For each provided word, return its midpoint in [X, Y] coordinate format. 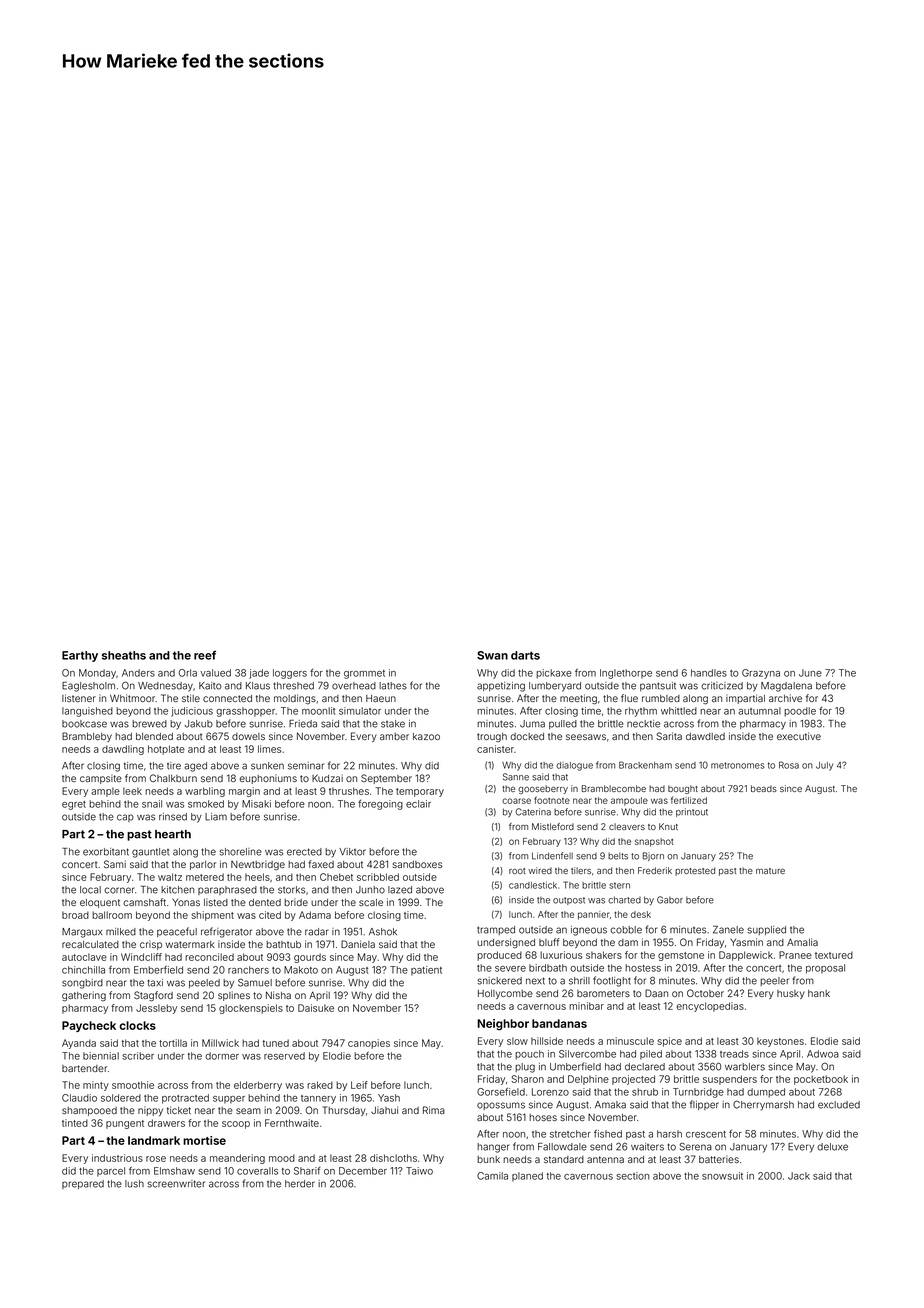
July [824, 766]
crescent [706, 1134]
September [386, 779]
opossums [501, 1106]
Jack [799, 1176]
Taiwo [419, 1171]
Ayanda [79, 1044]
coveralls [257, 1171]
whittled [679, 711]
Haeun [381, 698]
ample [105, 792]
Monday [97, 674]
